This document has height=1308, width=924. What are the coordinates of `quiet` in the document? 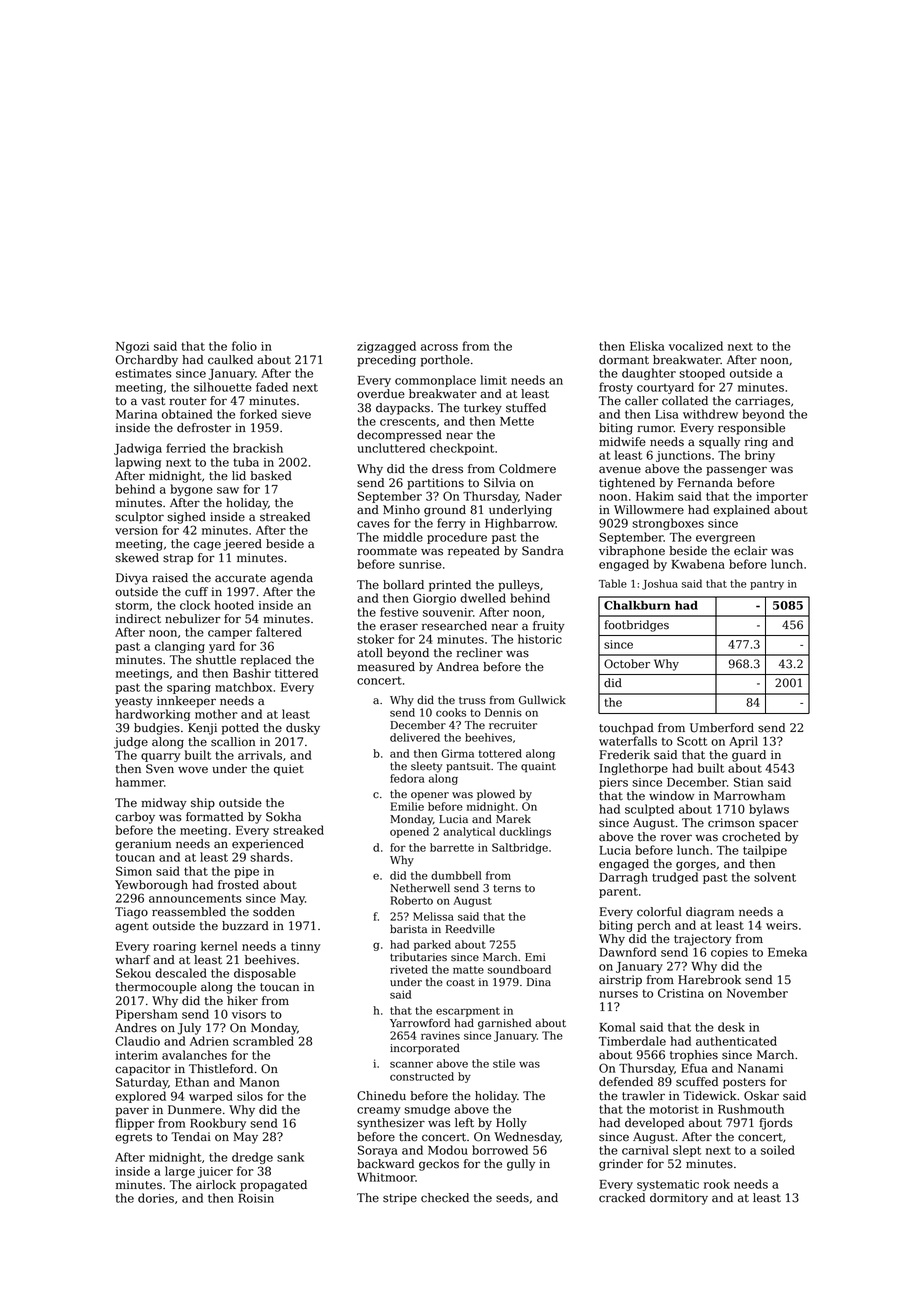 It's located at (289, 770).
